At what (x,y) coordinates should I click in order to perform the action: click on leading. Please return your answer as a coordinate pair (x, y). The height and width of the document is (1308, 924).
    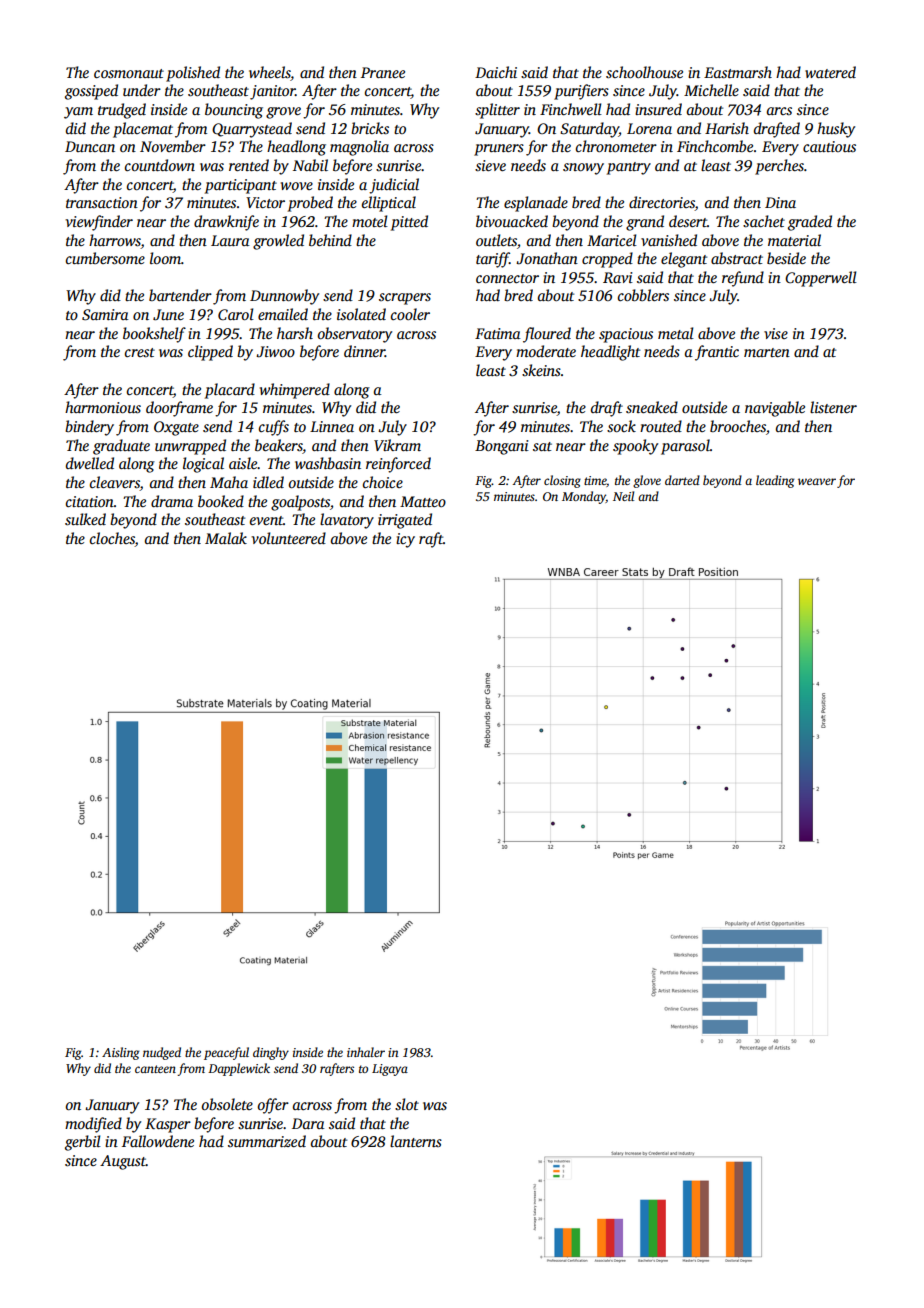
    Looking at the image, I should click on (775, 481).
